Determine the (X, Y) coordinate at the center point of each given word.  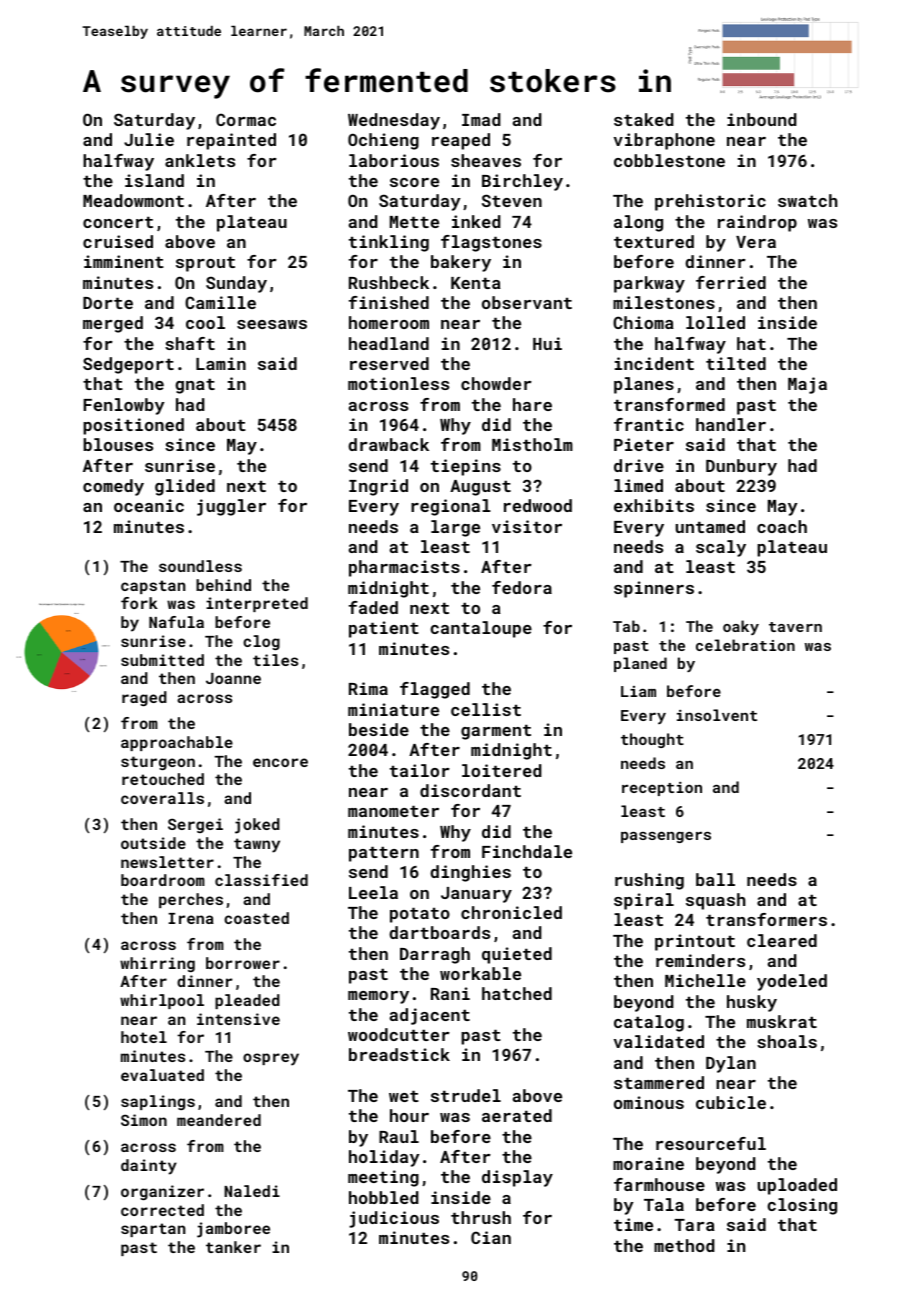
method (684, 1245)
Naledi (252, 1191)
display (517, 1178)
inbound (762, 119)
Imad (481, 119)
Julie (149, 139)
